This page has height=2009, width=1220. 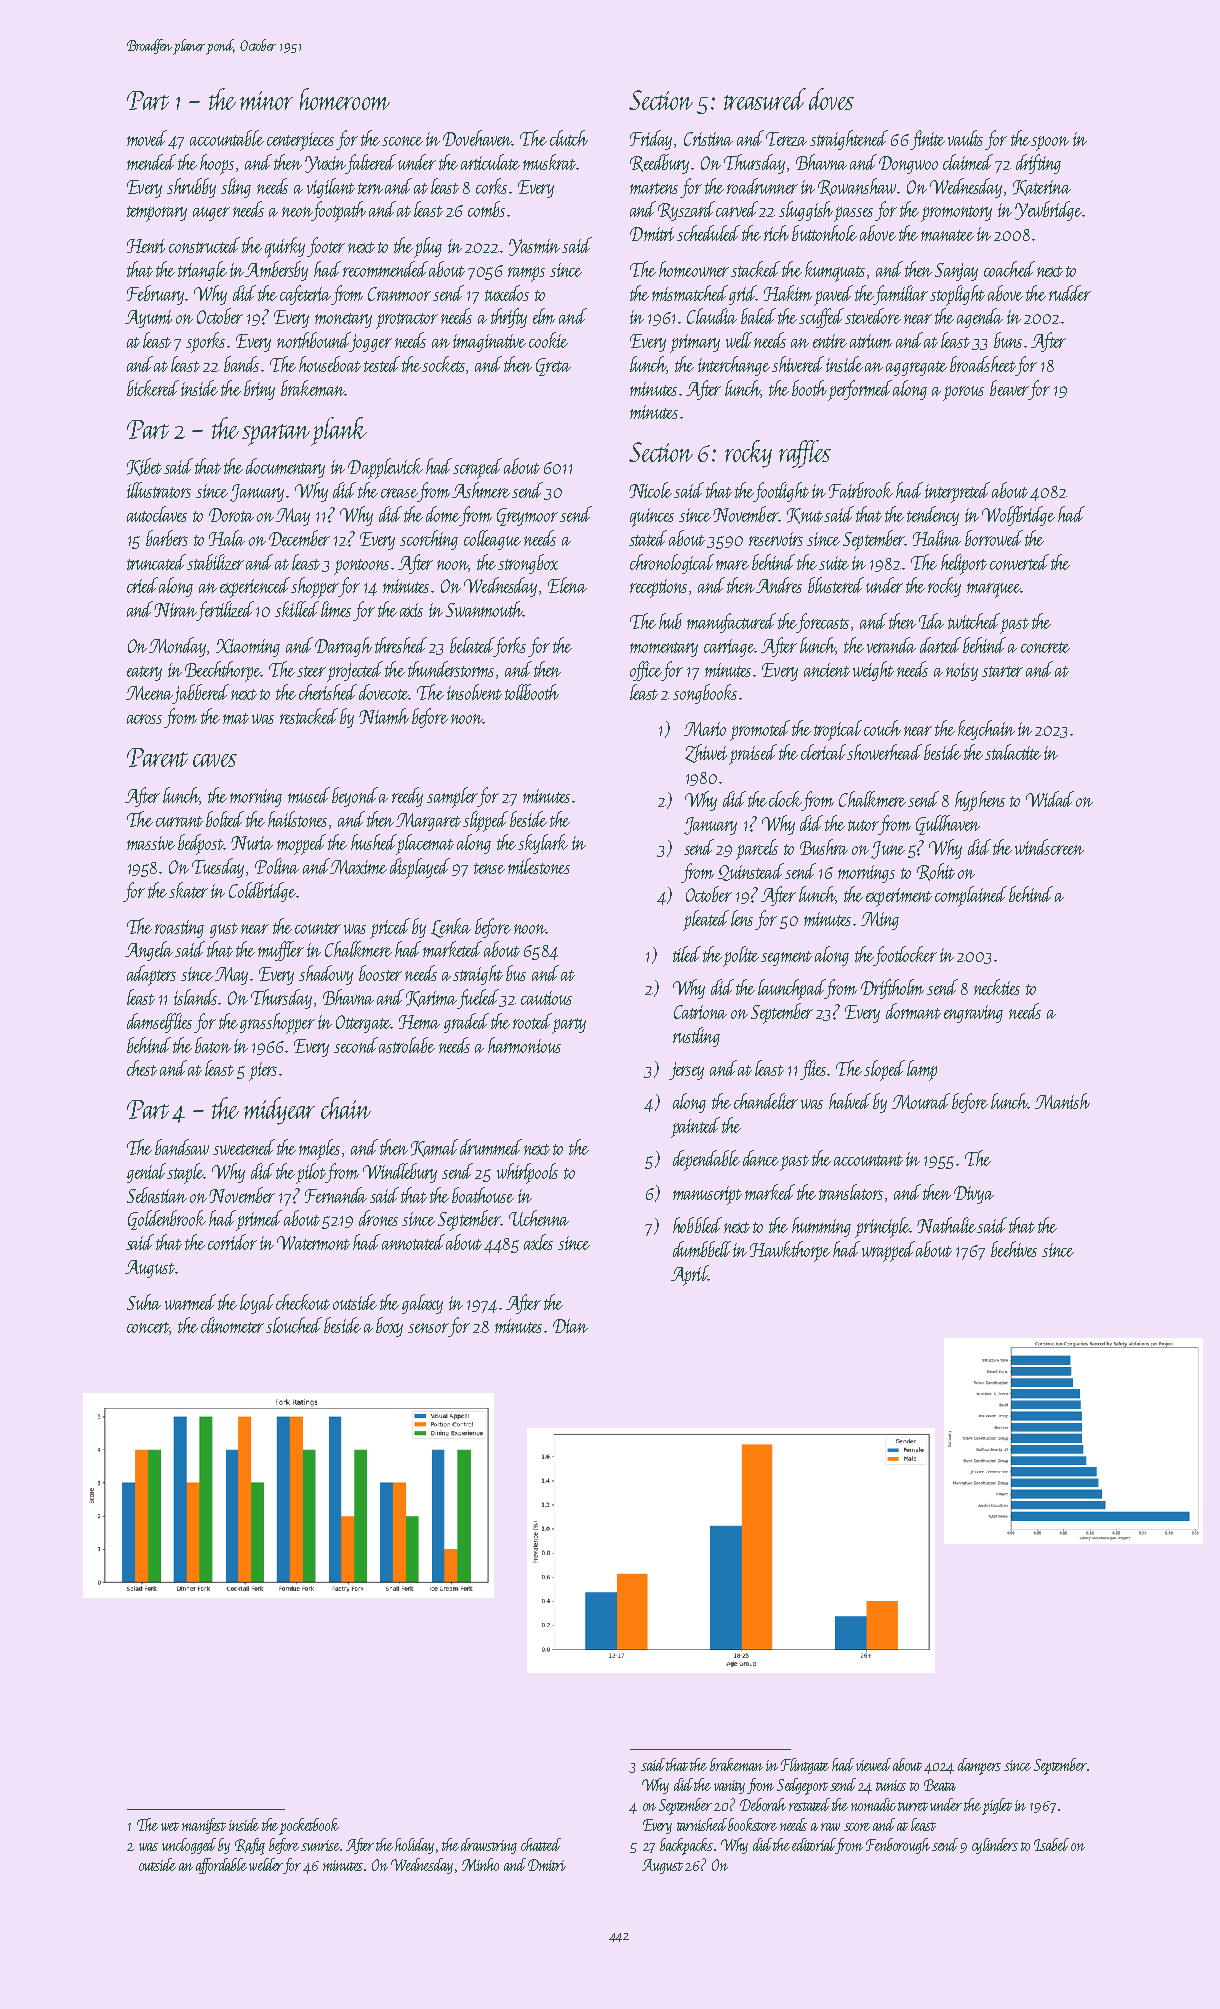 What do you see at coordinates (873, 1764) in the page?
I see `viewed` at bounding box center [873, 1764].
